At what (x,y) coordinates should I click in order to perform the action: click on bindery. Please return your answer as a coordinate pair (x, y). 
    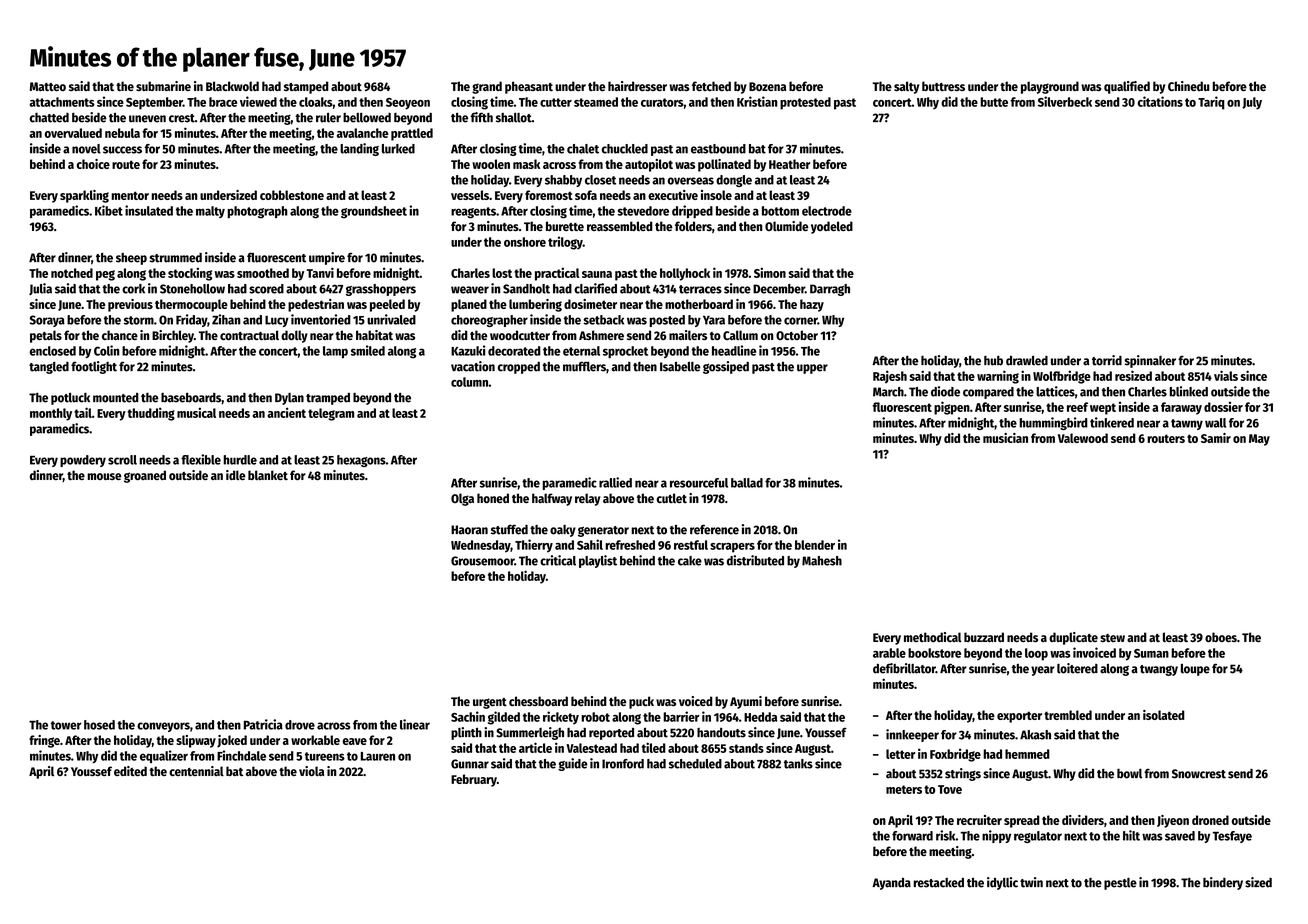
    Looking at the image, I should click on (1223, 883).
